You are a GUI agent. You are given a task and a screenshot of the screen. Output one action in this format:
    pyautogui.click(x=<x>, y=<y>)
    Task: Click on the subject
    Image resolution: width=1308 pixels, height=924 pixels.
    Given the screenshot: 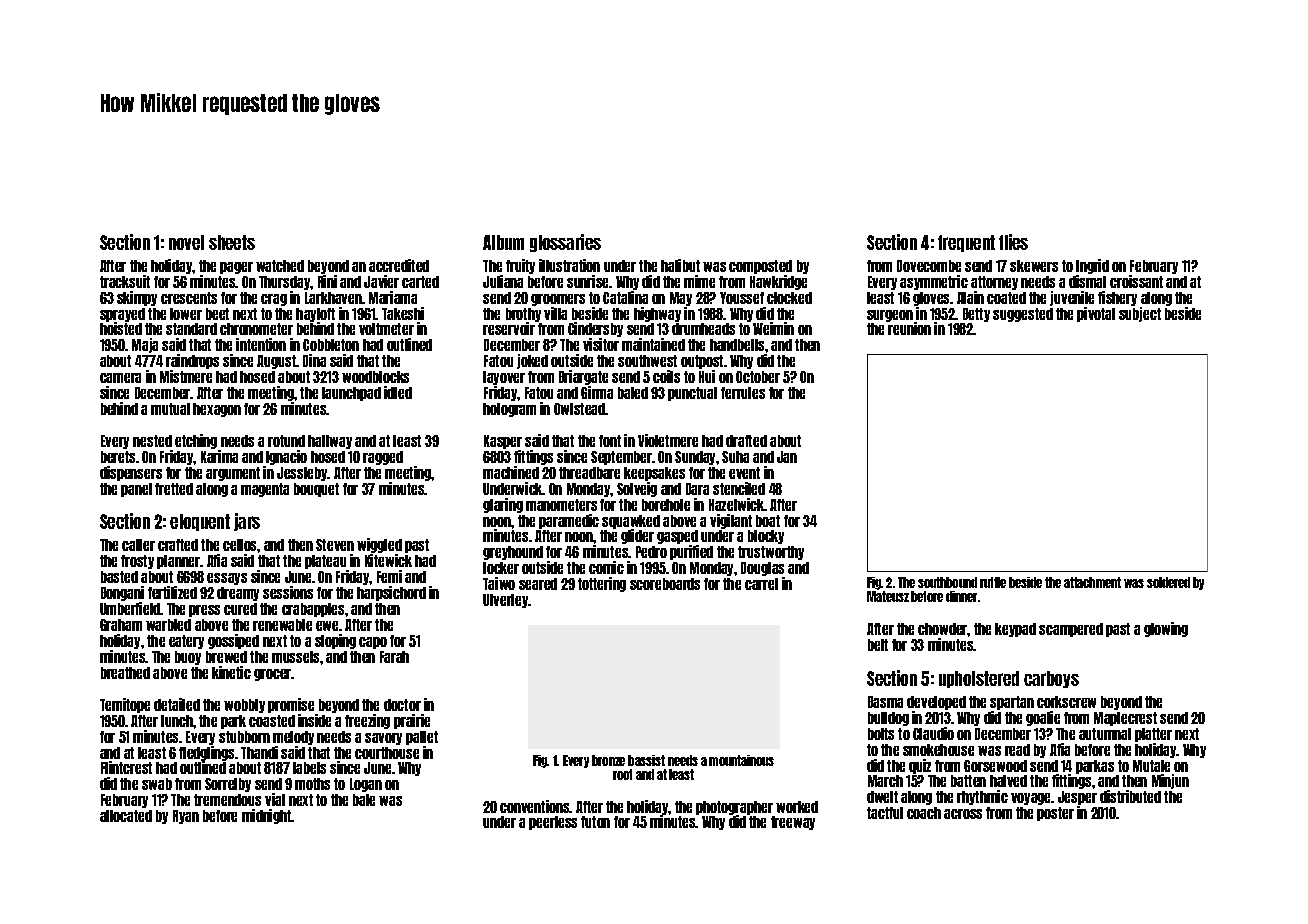 What is the action you would take?
    pyautogui.click(x=1140, y=314)
